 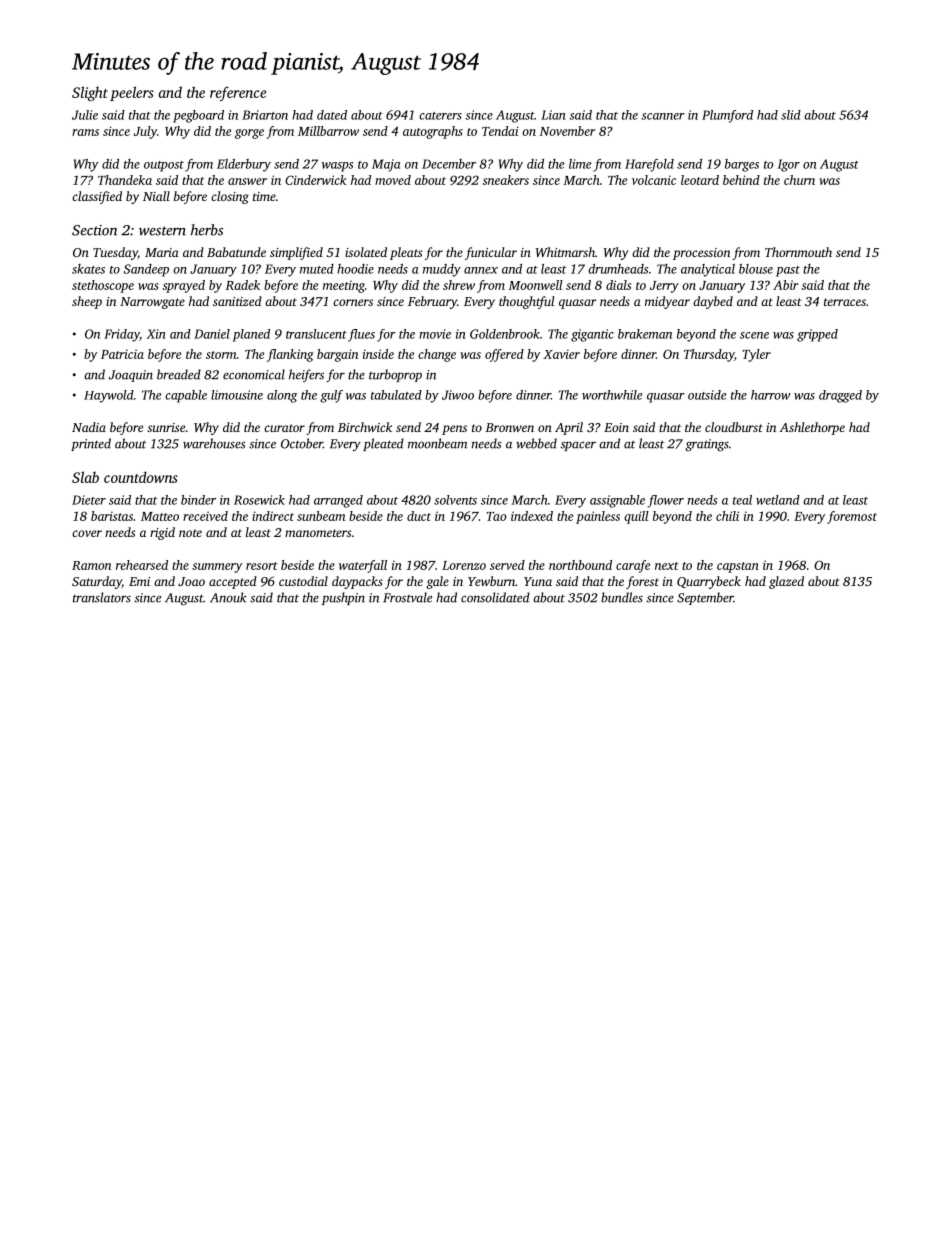 I want to click on Cinderwick, so click(x=316, y=180).
